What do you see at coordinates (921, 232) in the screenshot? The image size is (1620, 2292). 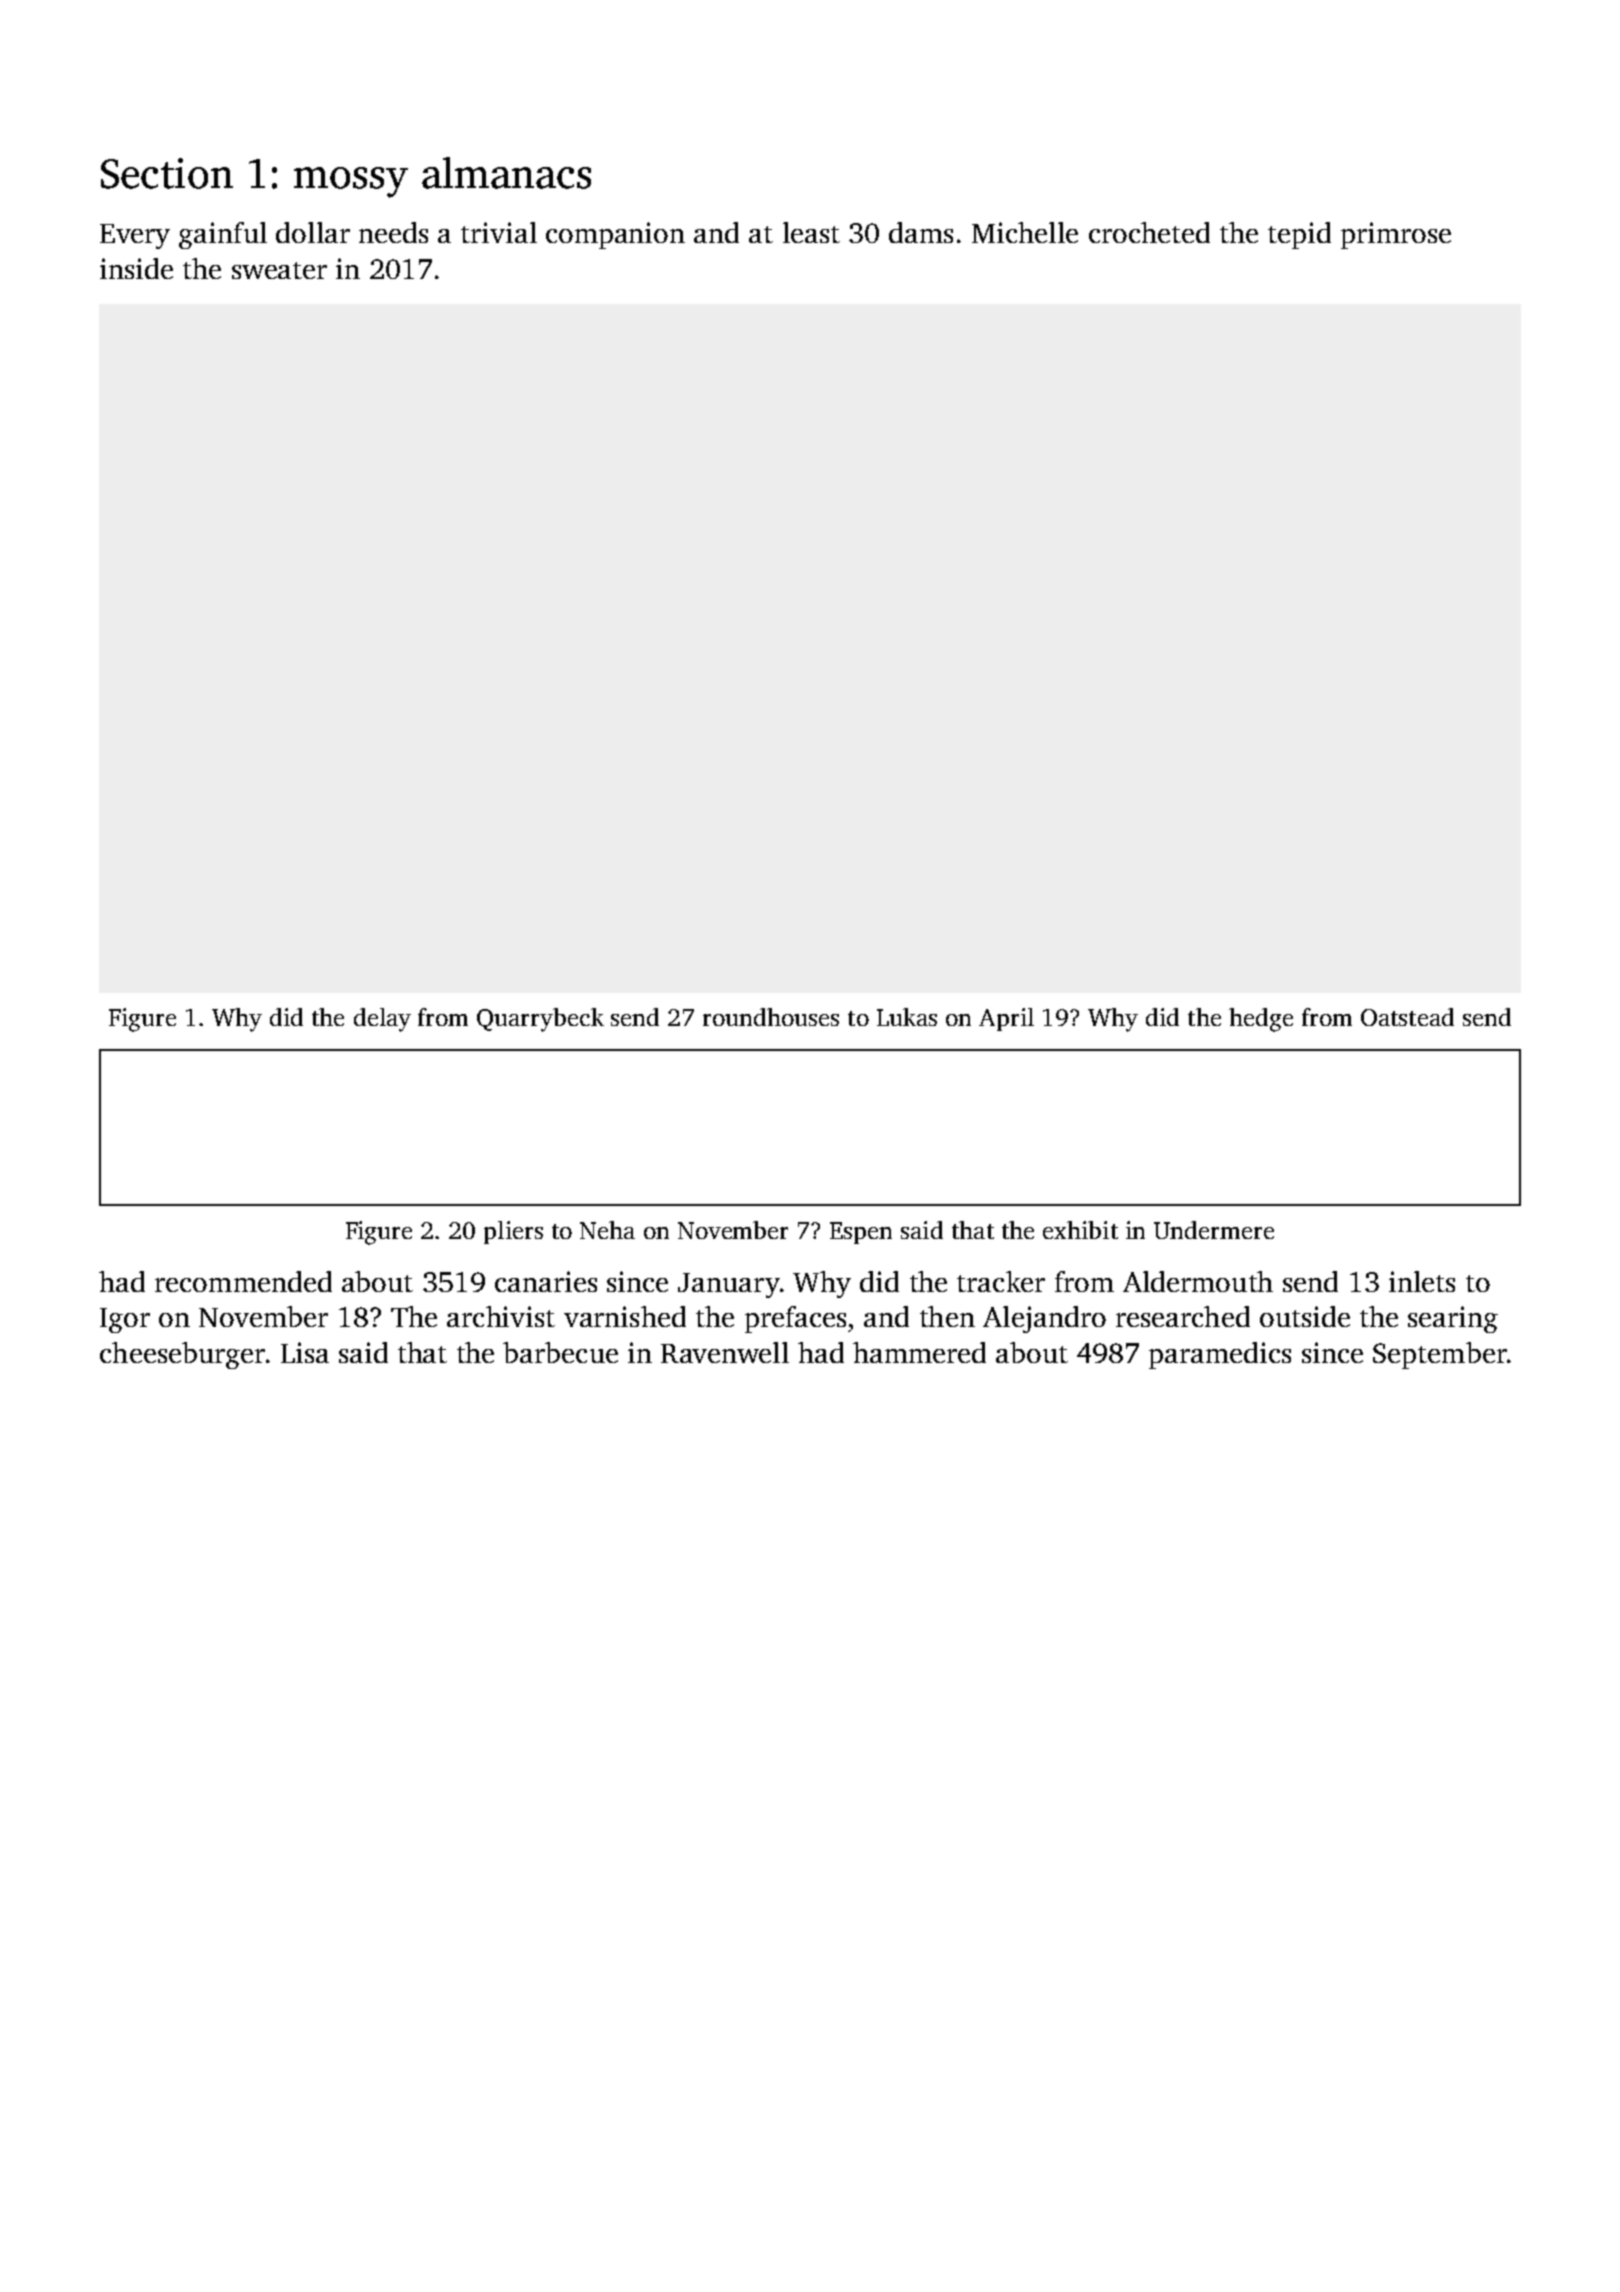 I see `dams` at bounding box center [921, 232].
